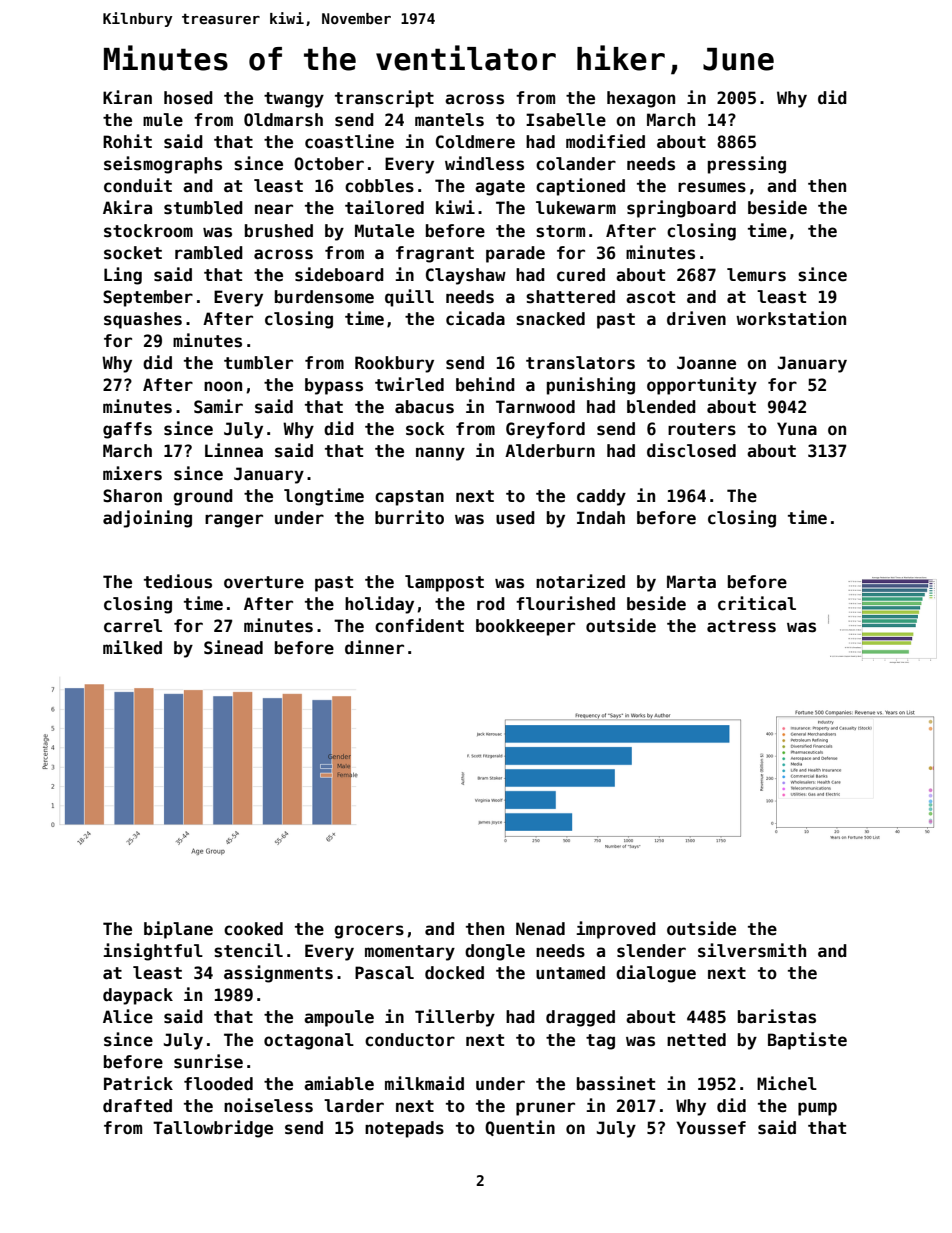 This page has width=952, height=1233. What do you see at coordinates (127, 207) in the page?
I see `Akira` at bounding box center [127, 207].
